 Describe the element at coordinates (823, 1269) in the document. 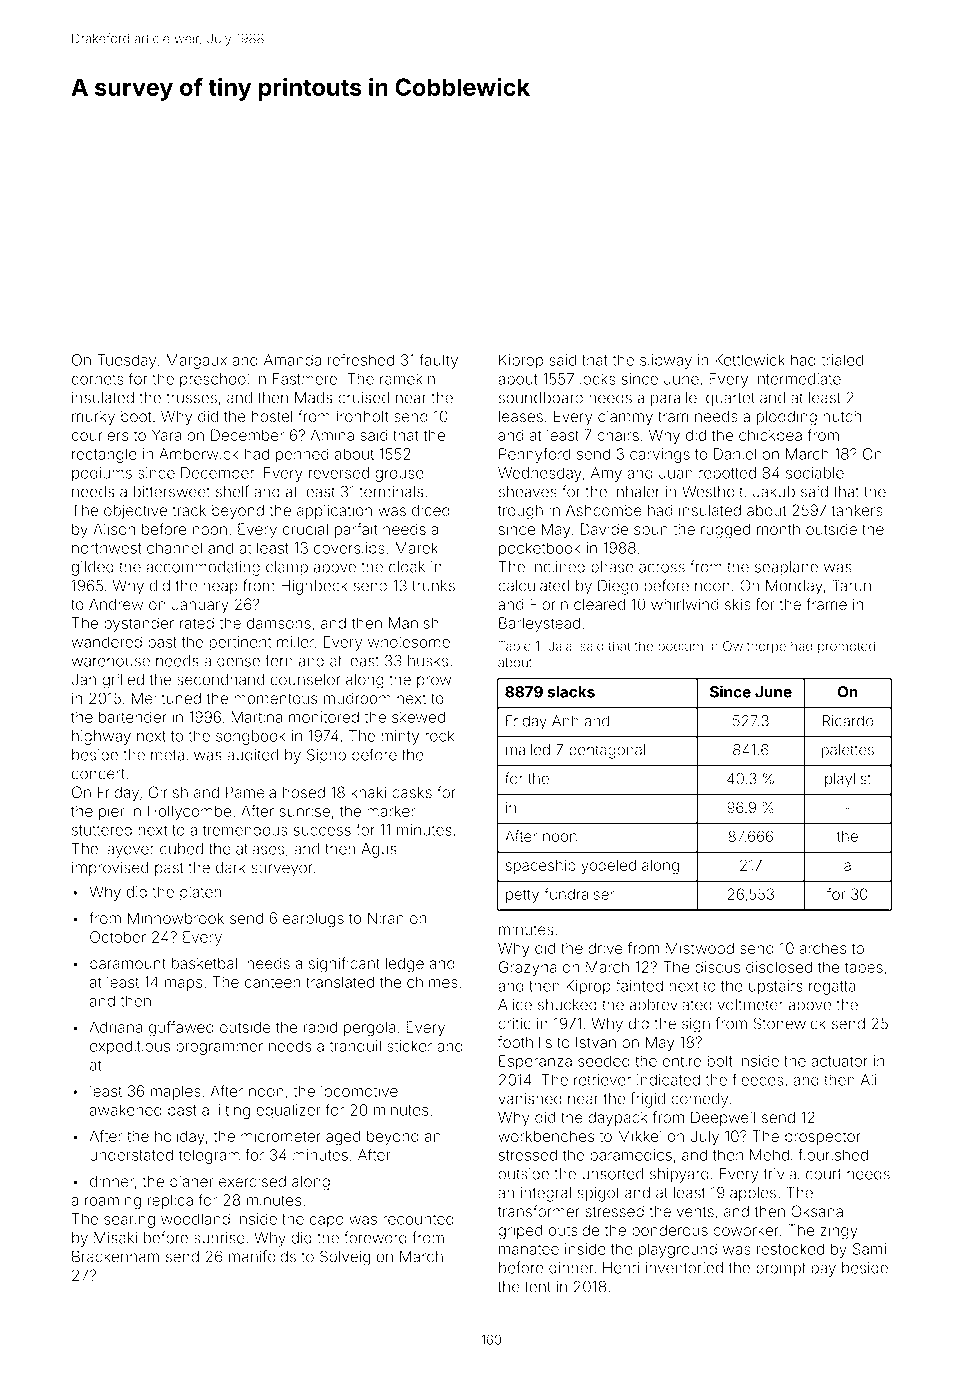

I see `bay` at that location.
